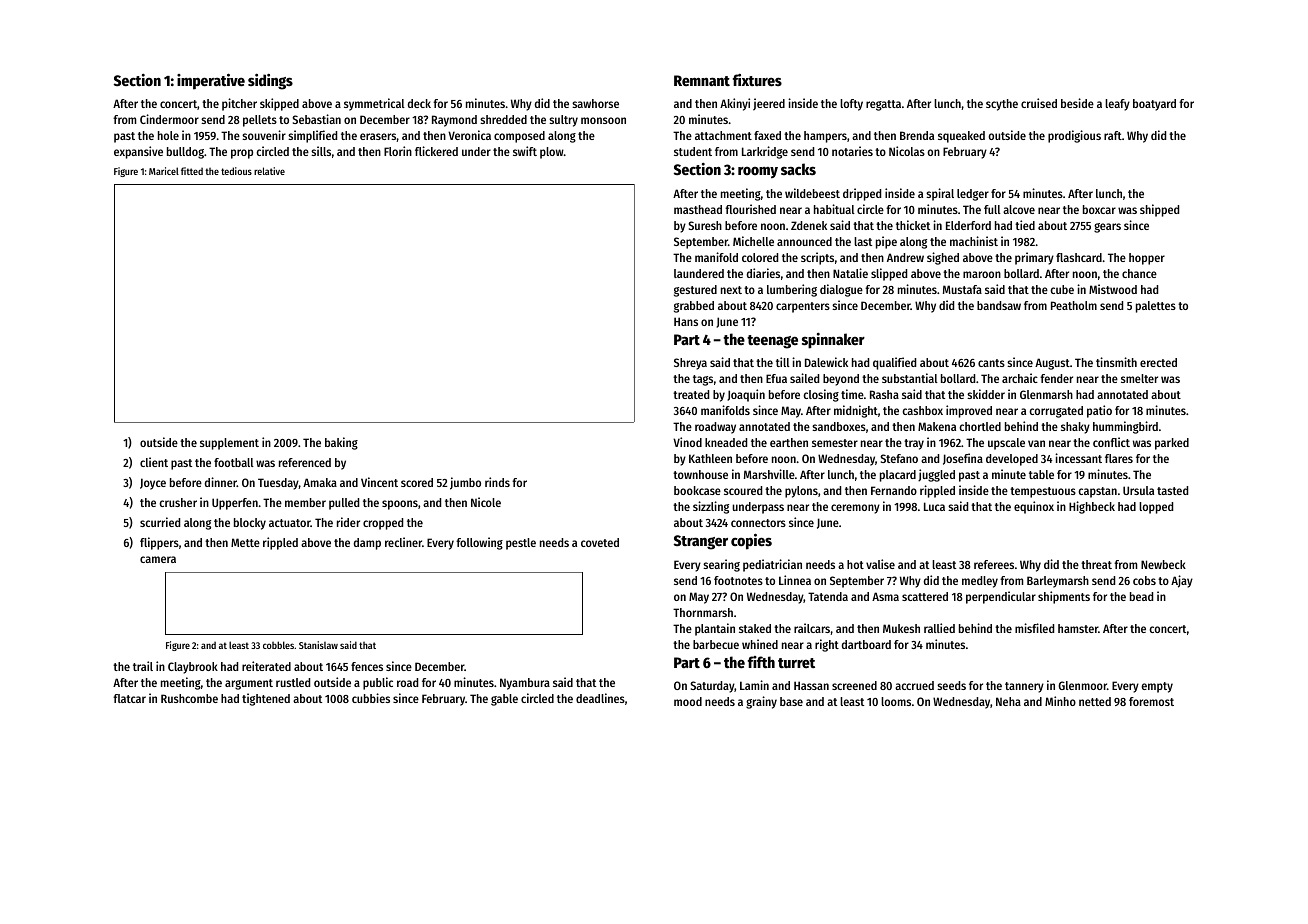 The width and height of the screenshot is (1308, 924). I want to click on treated, so click(691, 394).
